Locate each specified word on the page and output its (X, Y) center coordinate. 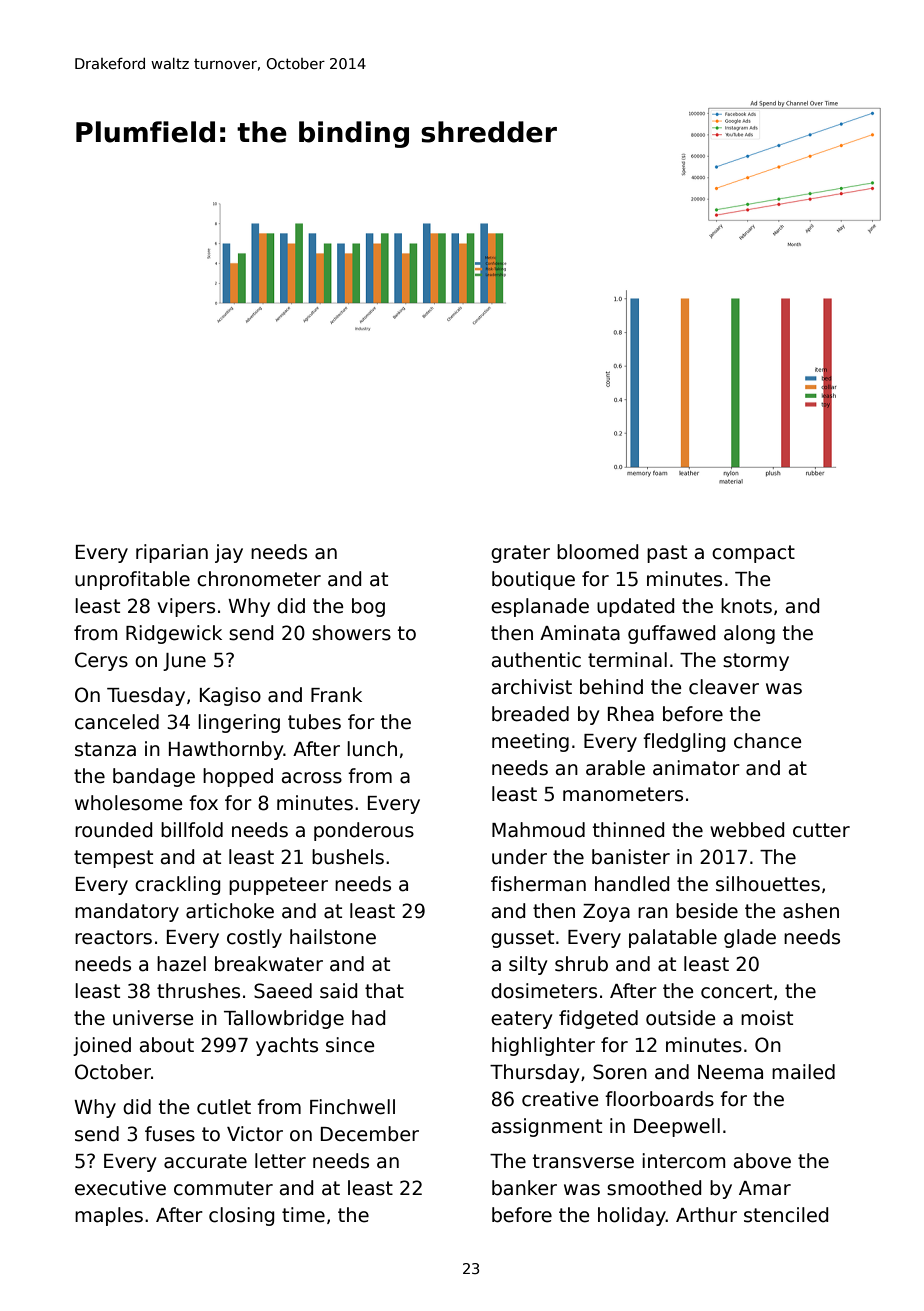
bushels (348, 857)
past (667, 554)
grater (520, 554)
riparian (172, 553)
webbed (747, 830)
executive (120, 1188)
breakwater (269, 964)
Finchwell (352, 1107)
